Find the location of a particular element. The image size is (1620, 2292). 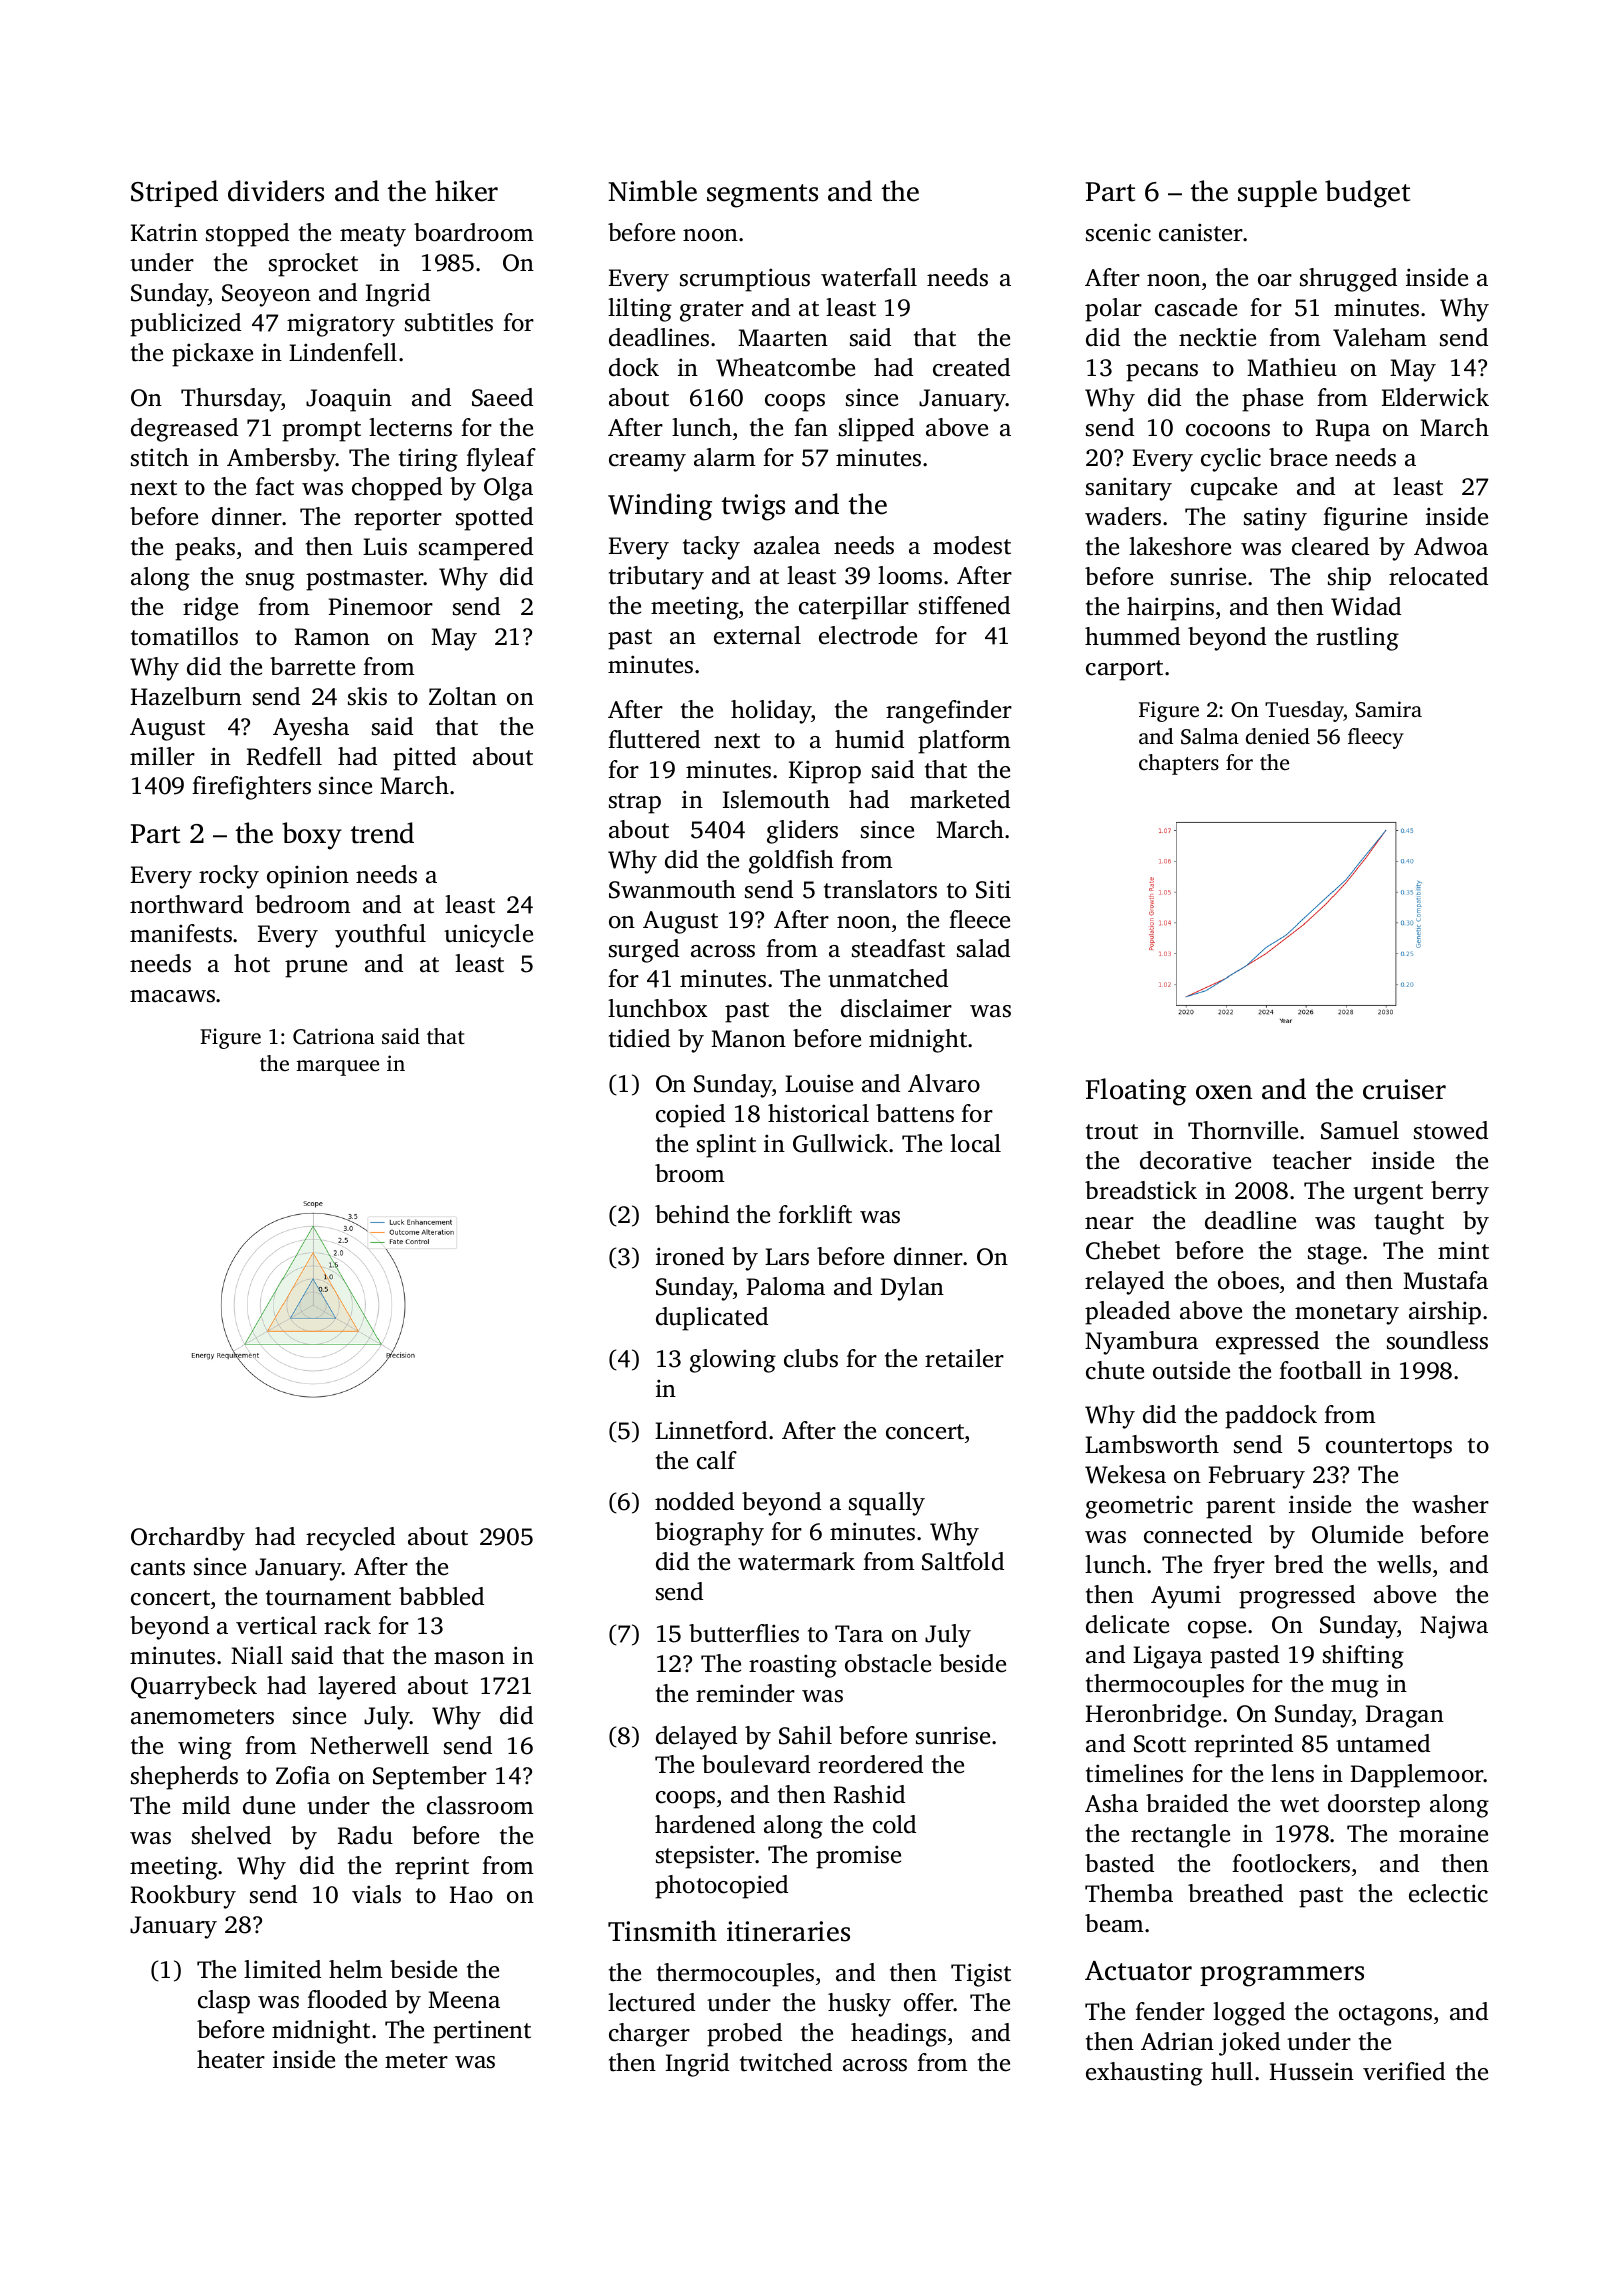

meaty is located at coordinates (373, 236).
